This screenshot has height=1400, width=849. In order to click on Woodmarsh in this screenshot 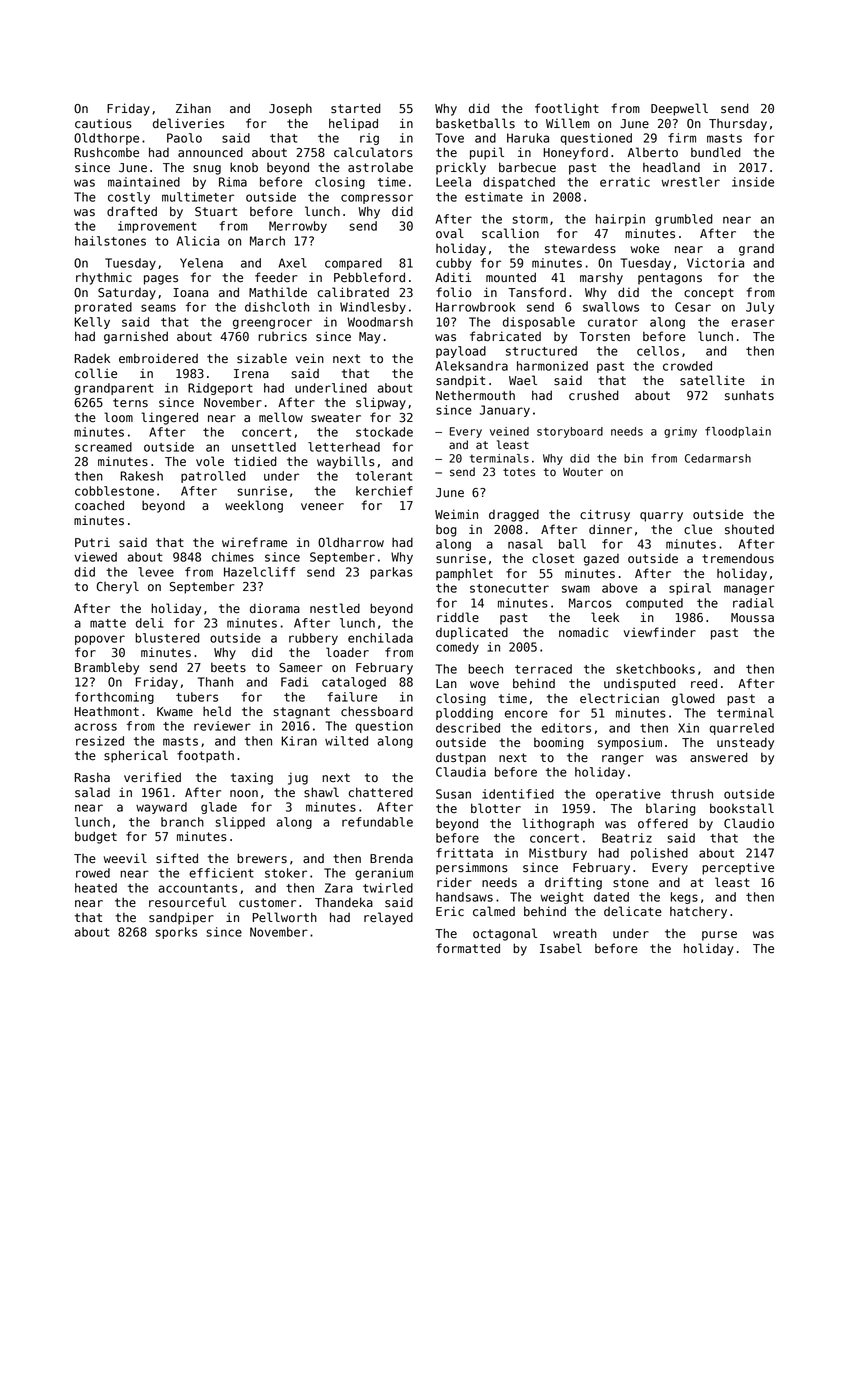, I will do `click(380, 322)`.
